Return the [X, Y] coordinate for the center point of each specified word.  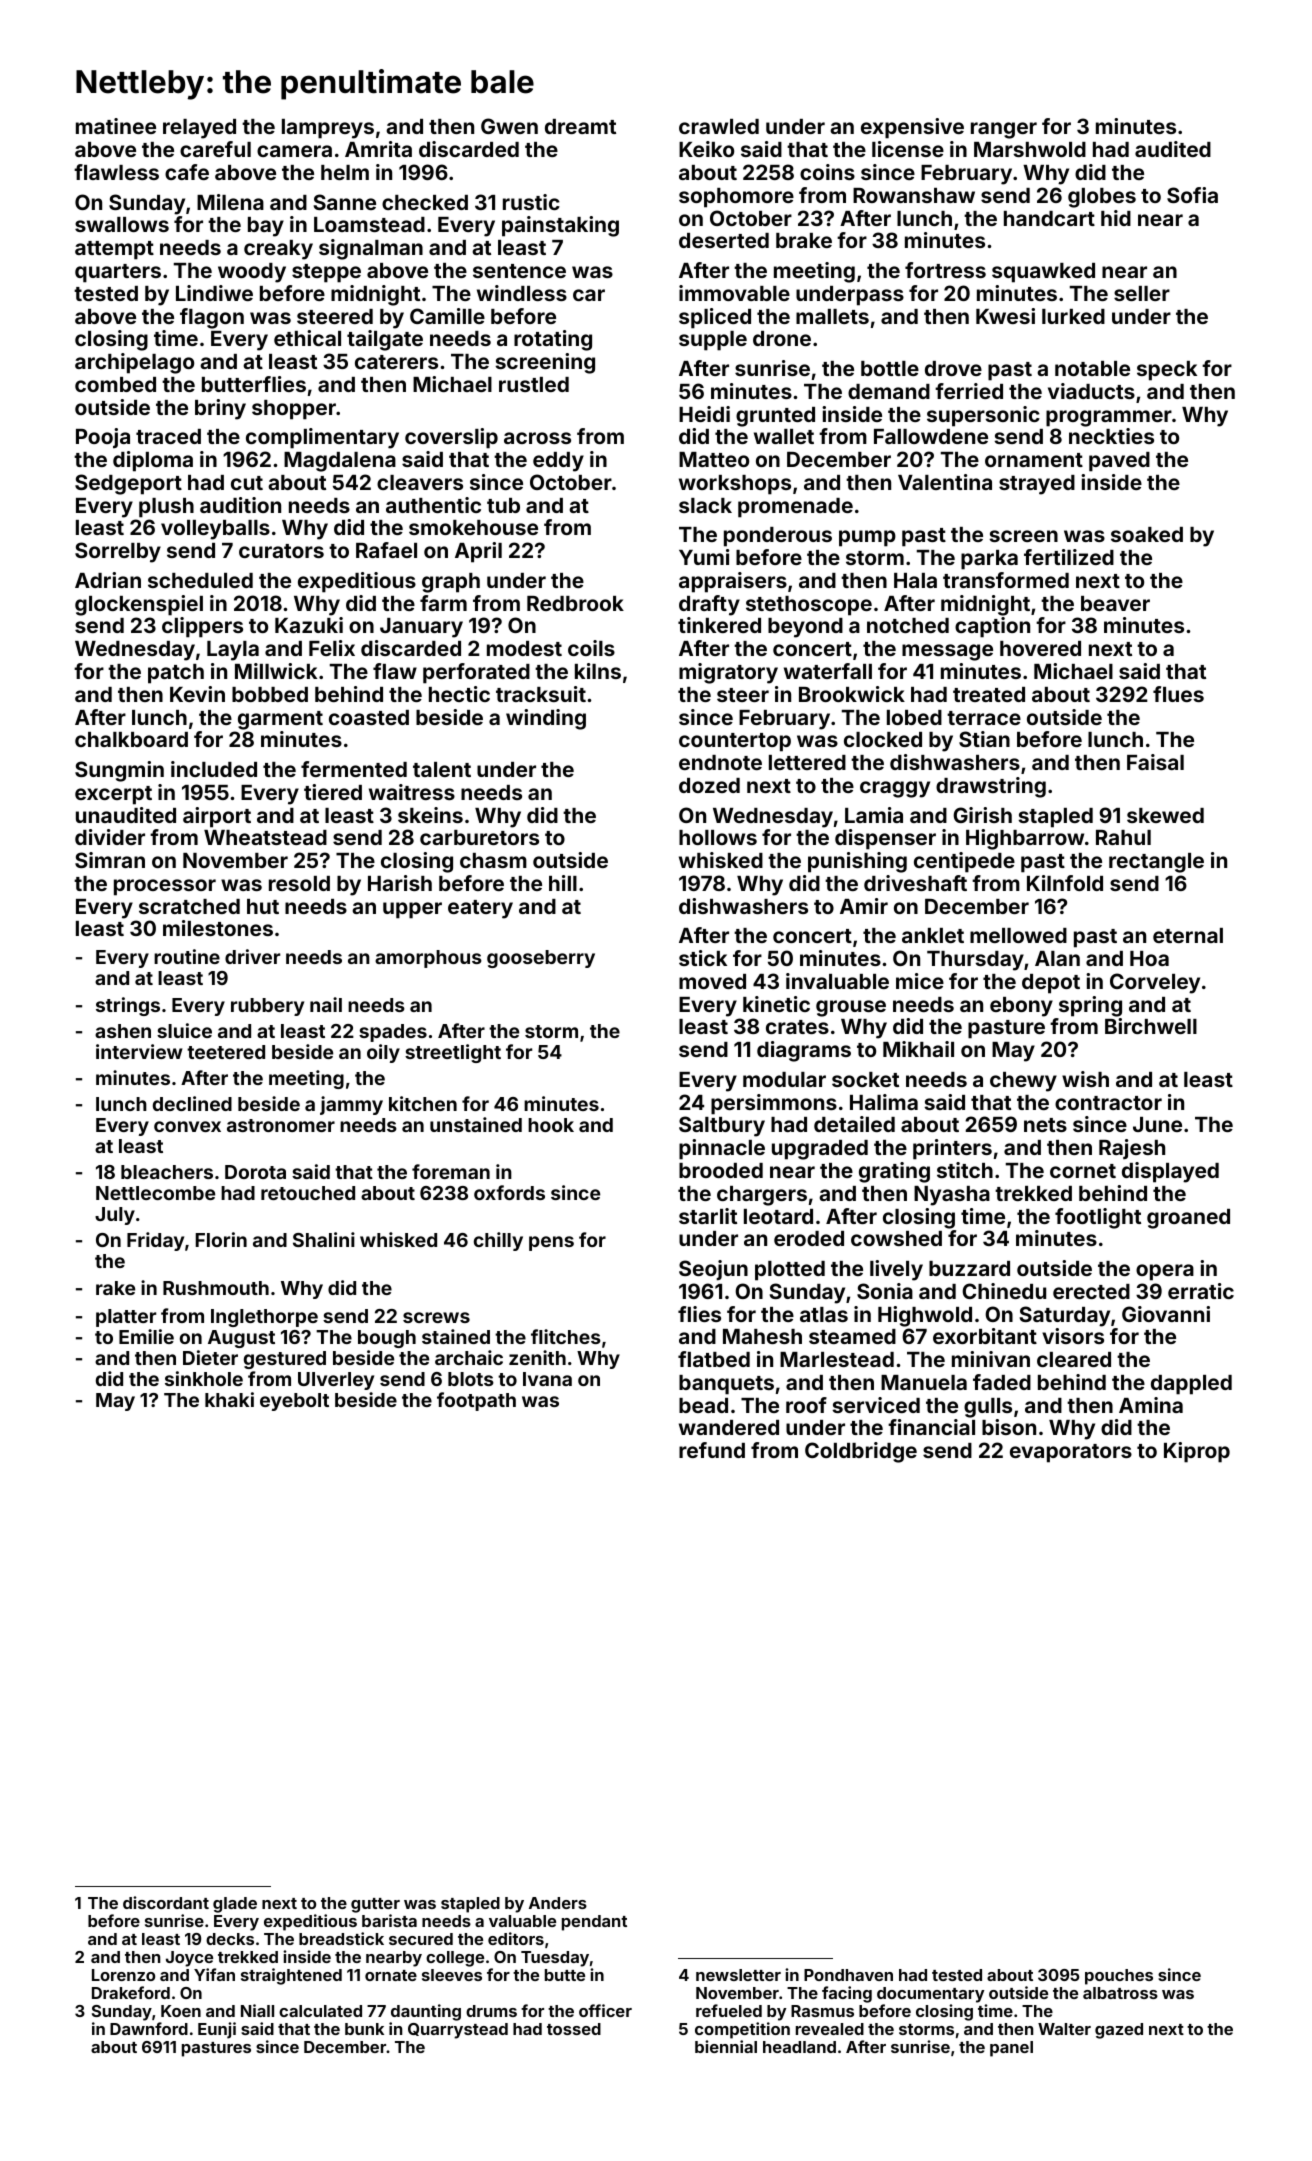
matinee [116, 126]
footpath [476, 1401]
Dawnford [149, 2028]
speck [1167, 371]
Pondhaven [848, 1975]
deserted [724, 240]
